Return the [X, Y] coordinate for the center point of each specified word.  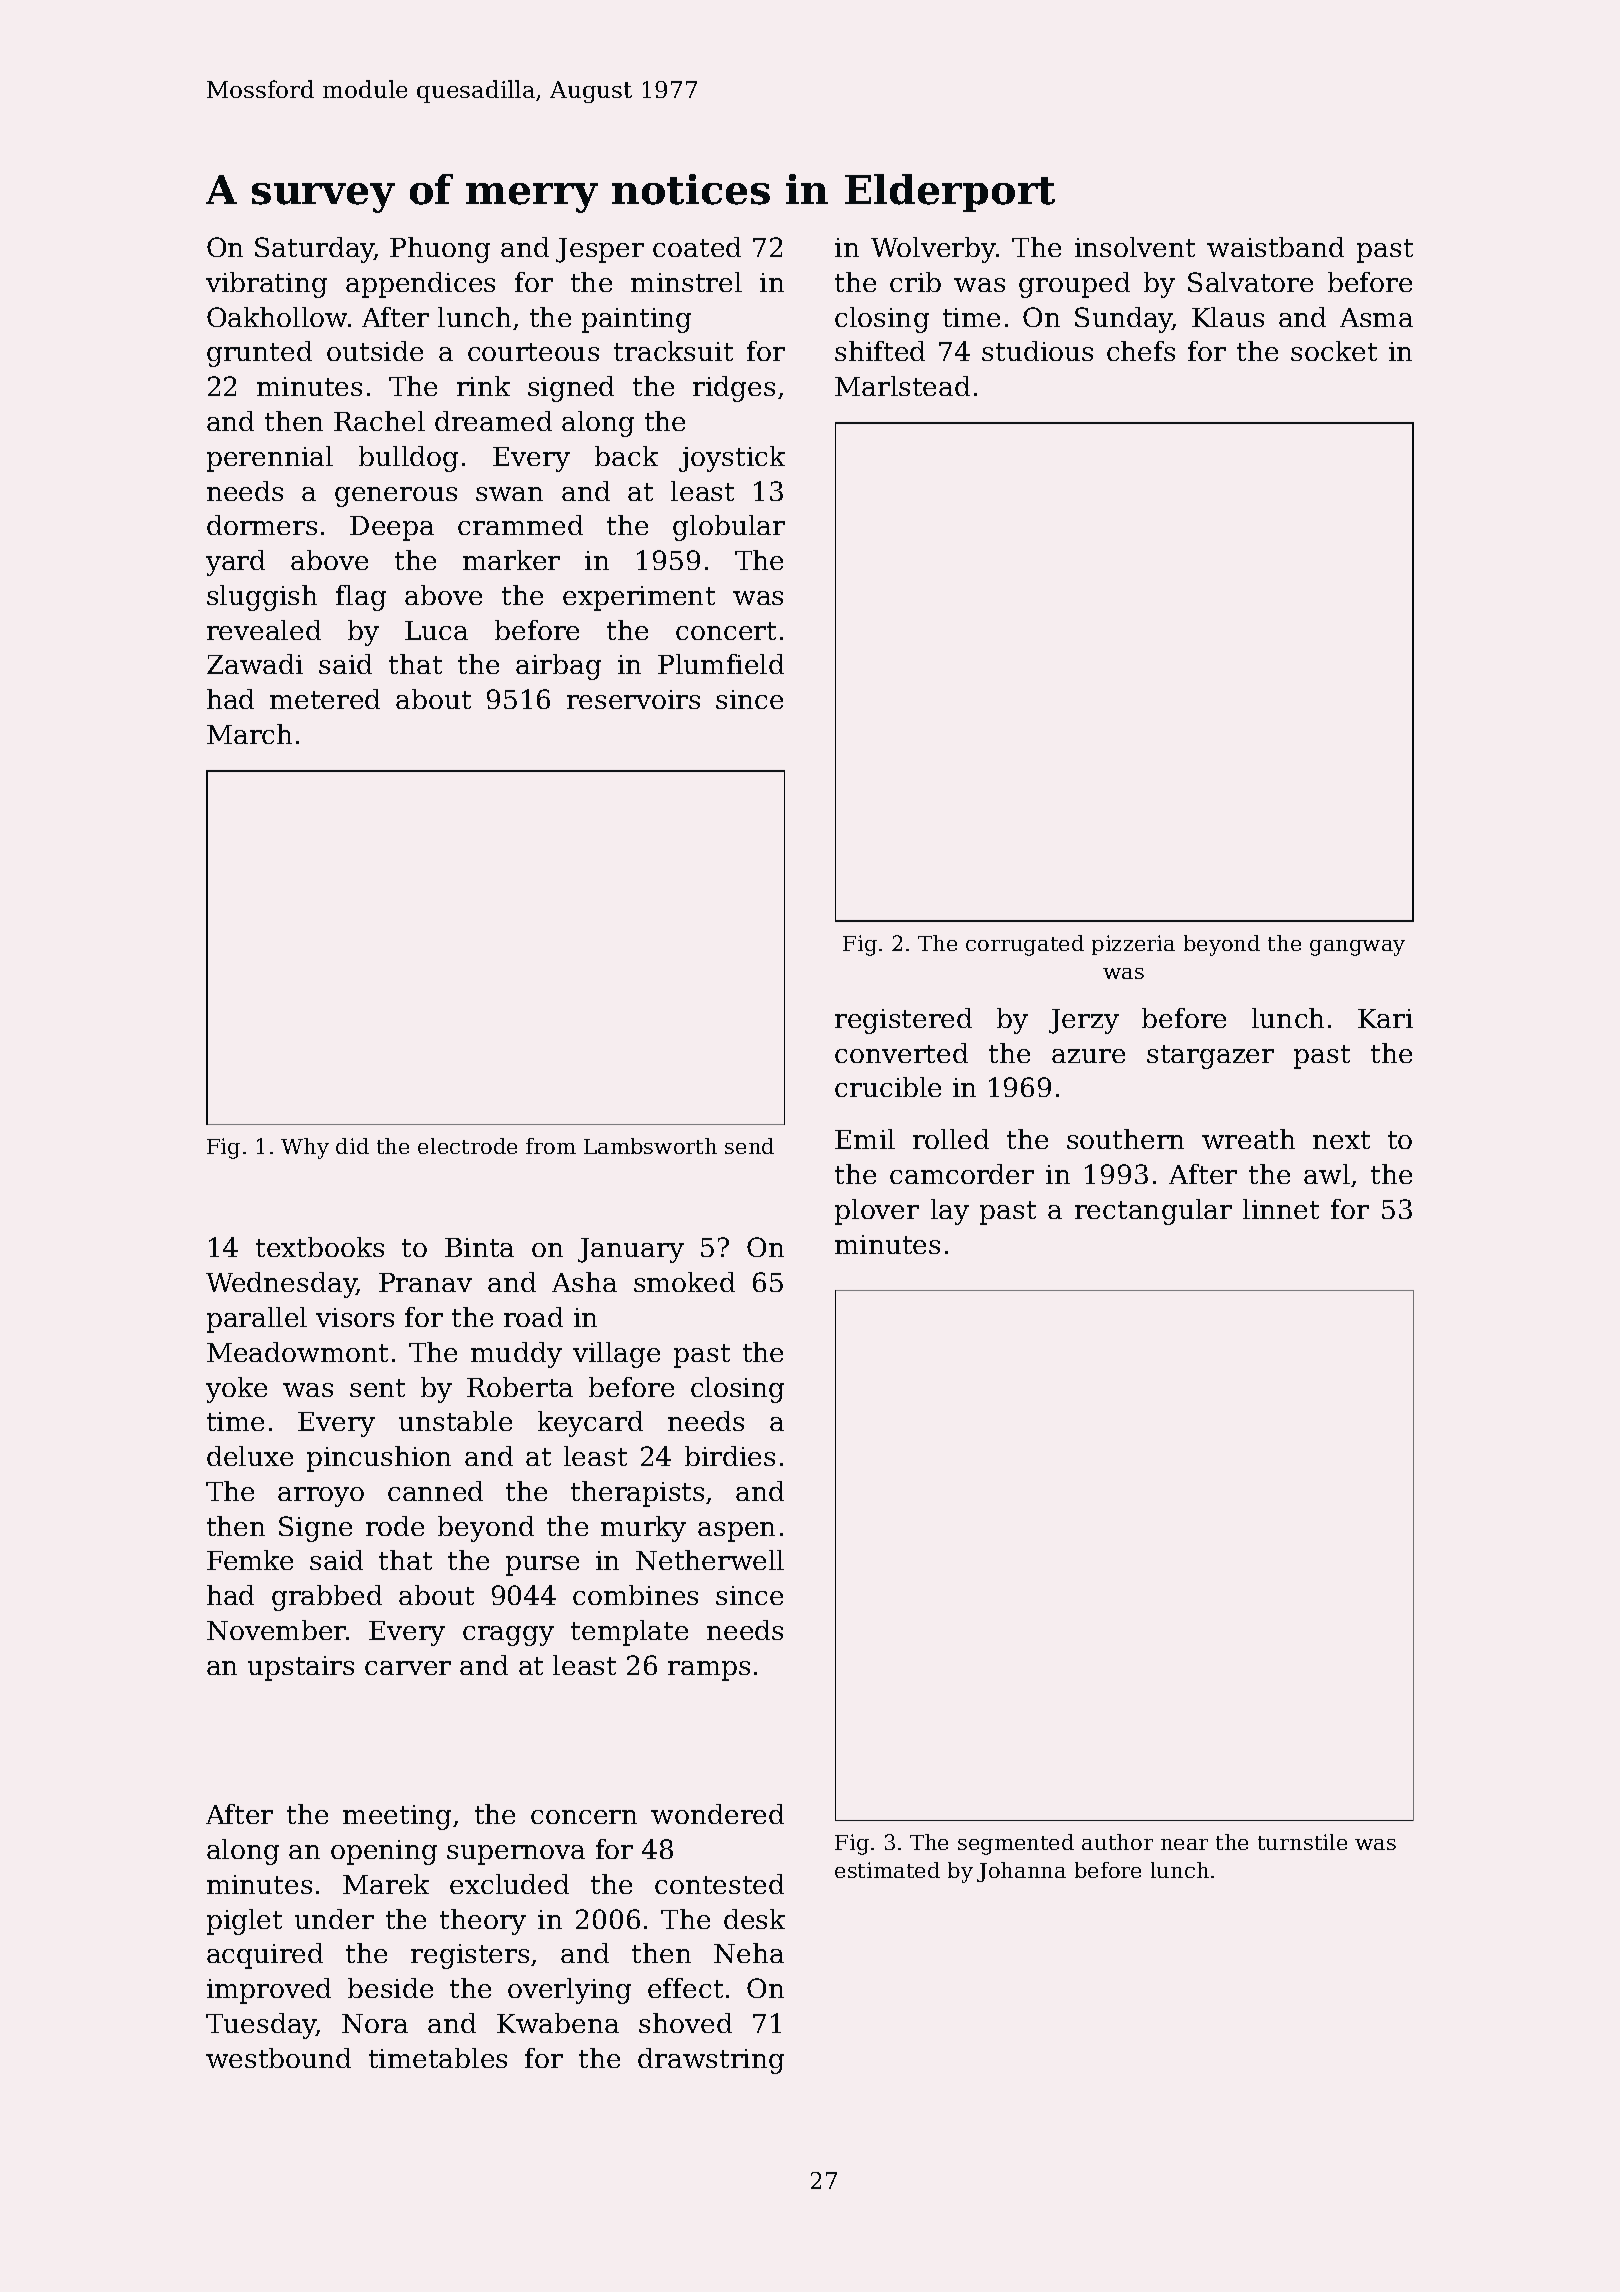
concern [584, 1817]
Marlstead [902, 386]
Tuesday [261, 2026]
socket [1334, 351]
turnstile [1302, 1842]
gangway [1357, 948]
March [249, 734]
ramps [709, 1671]
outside [375, 351]
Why [305, 1148]
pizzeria [1133, 945]
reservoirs [633, 699]
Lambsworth [650, 1146]
